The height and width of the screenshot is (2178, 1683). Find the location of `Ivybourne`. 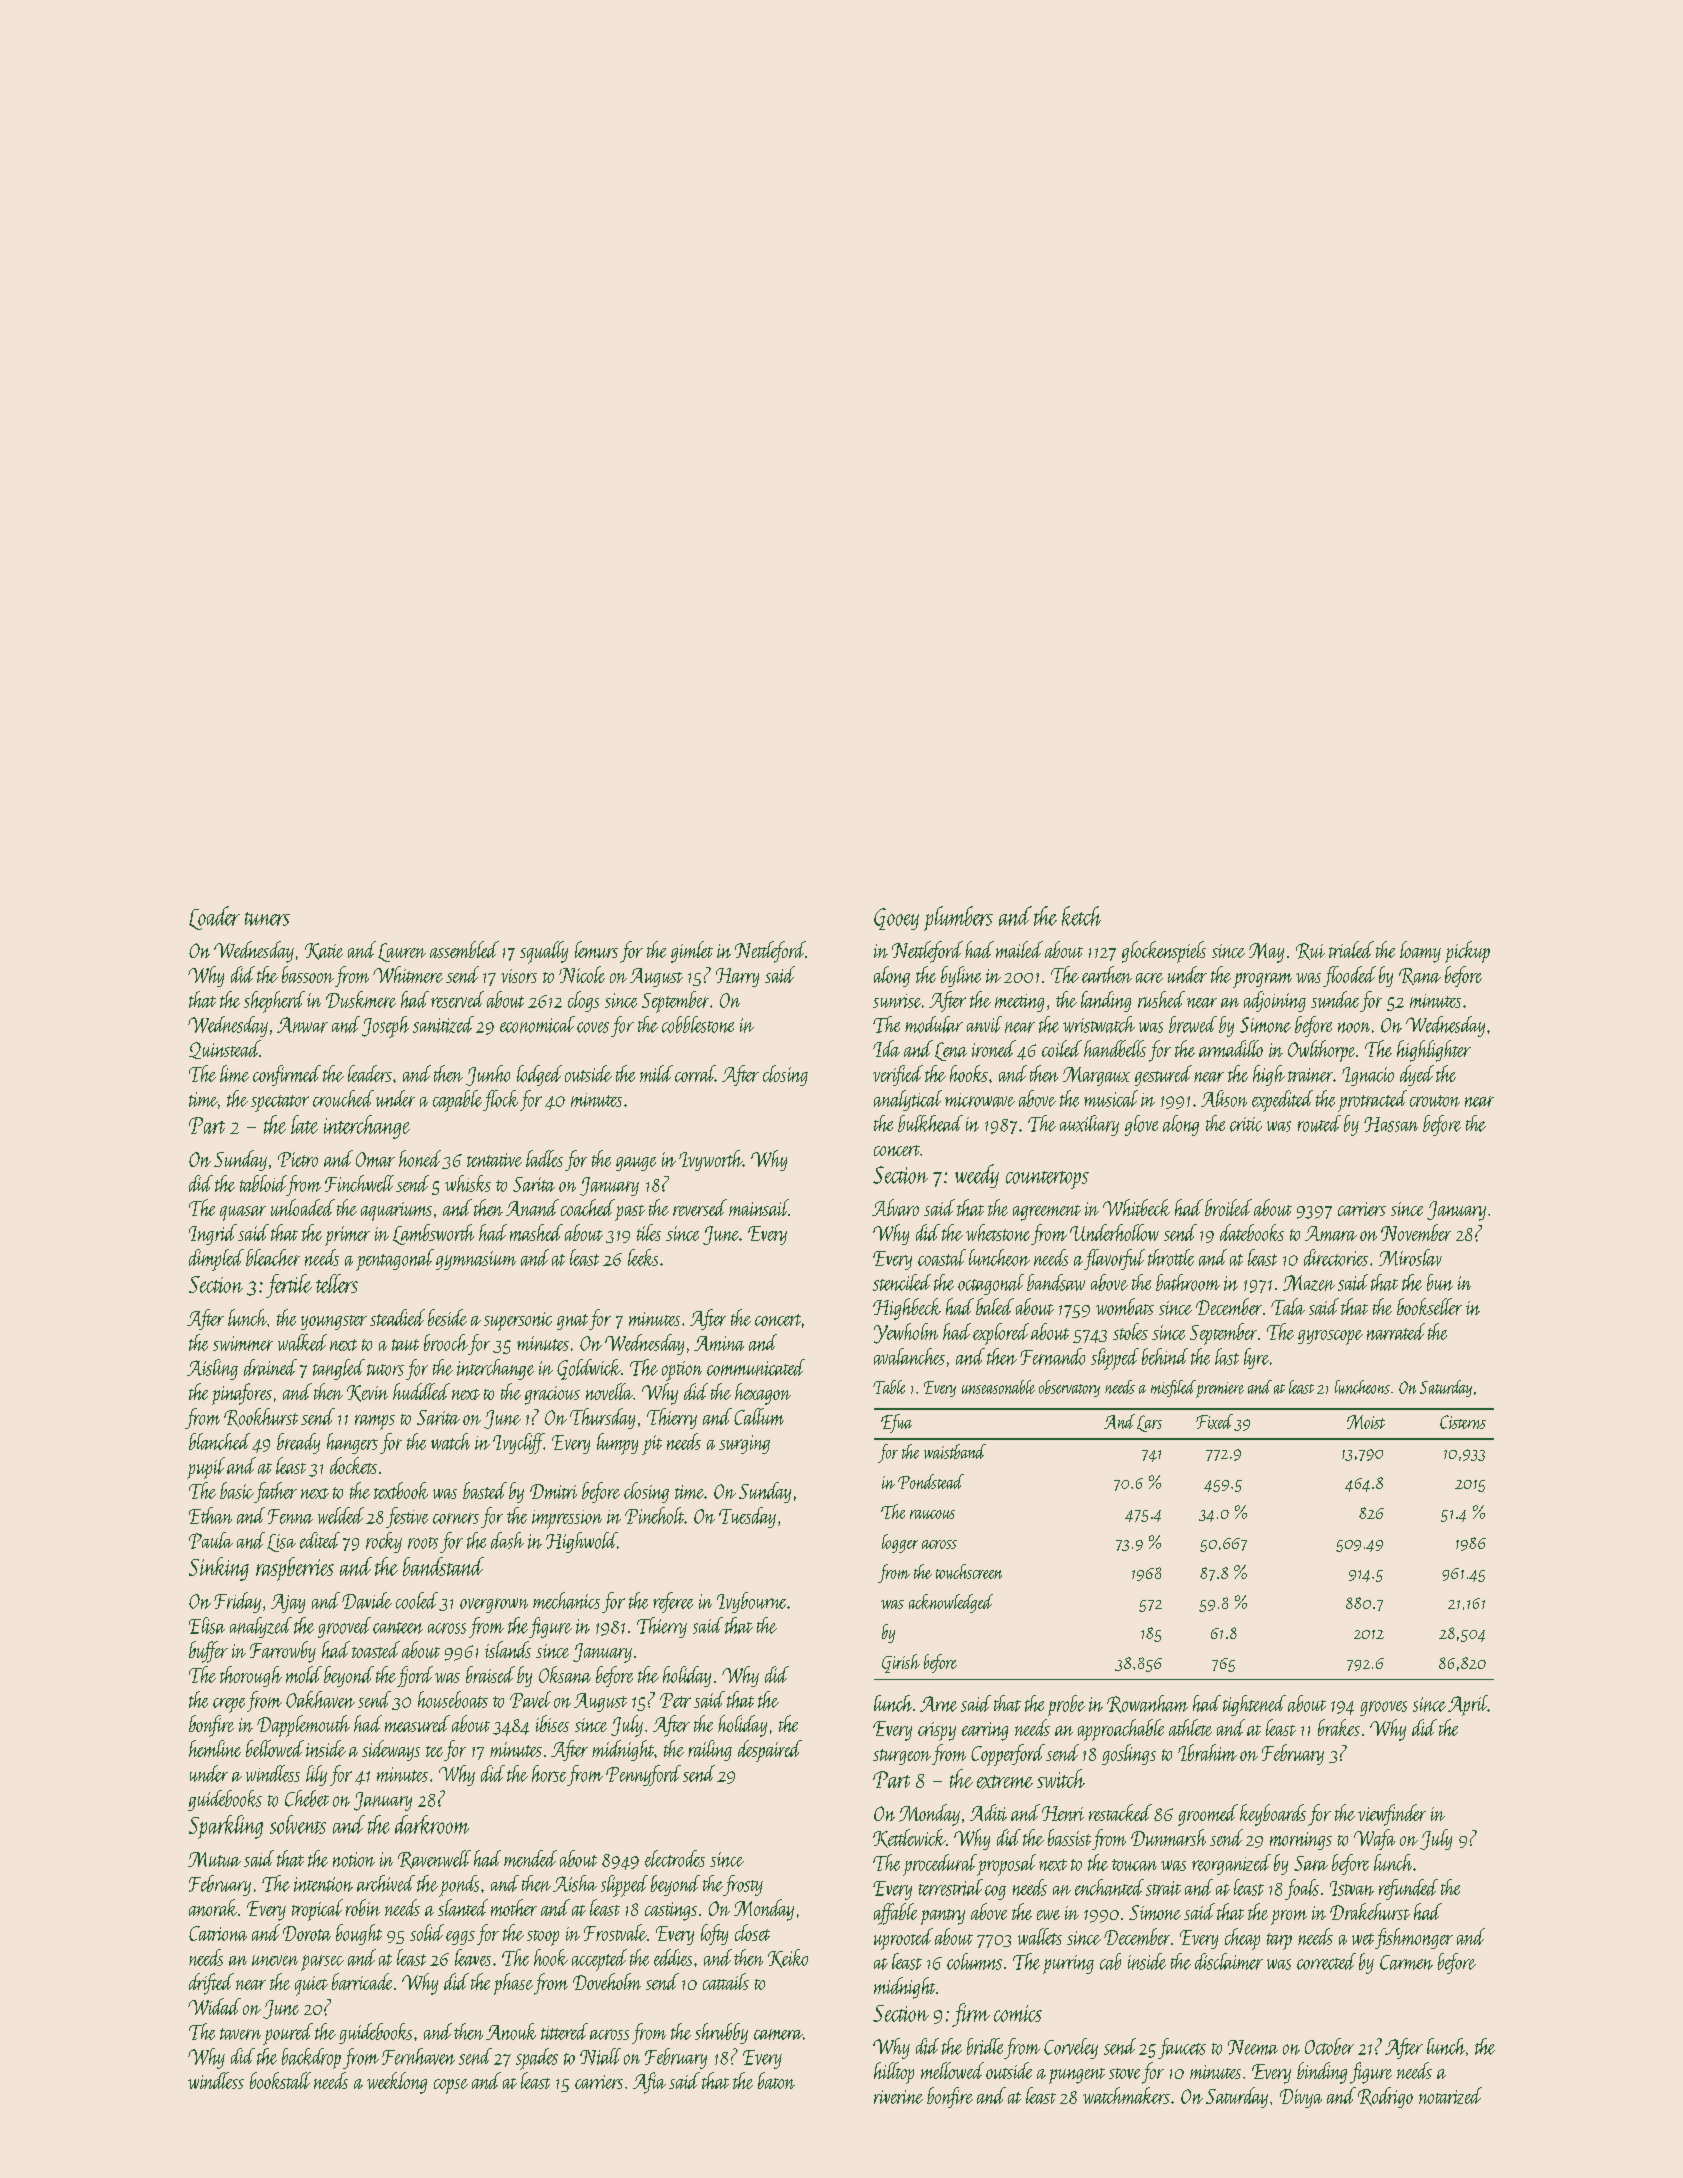

Ivybourne is located at coordinates (751, 1602).
